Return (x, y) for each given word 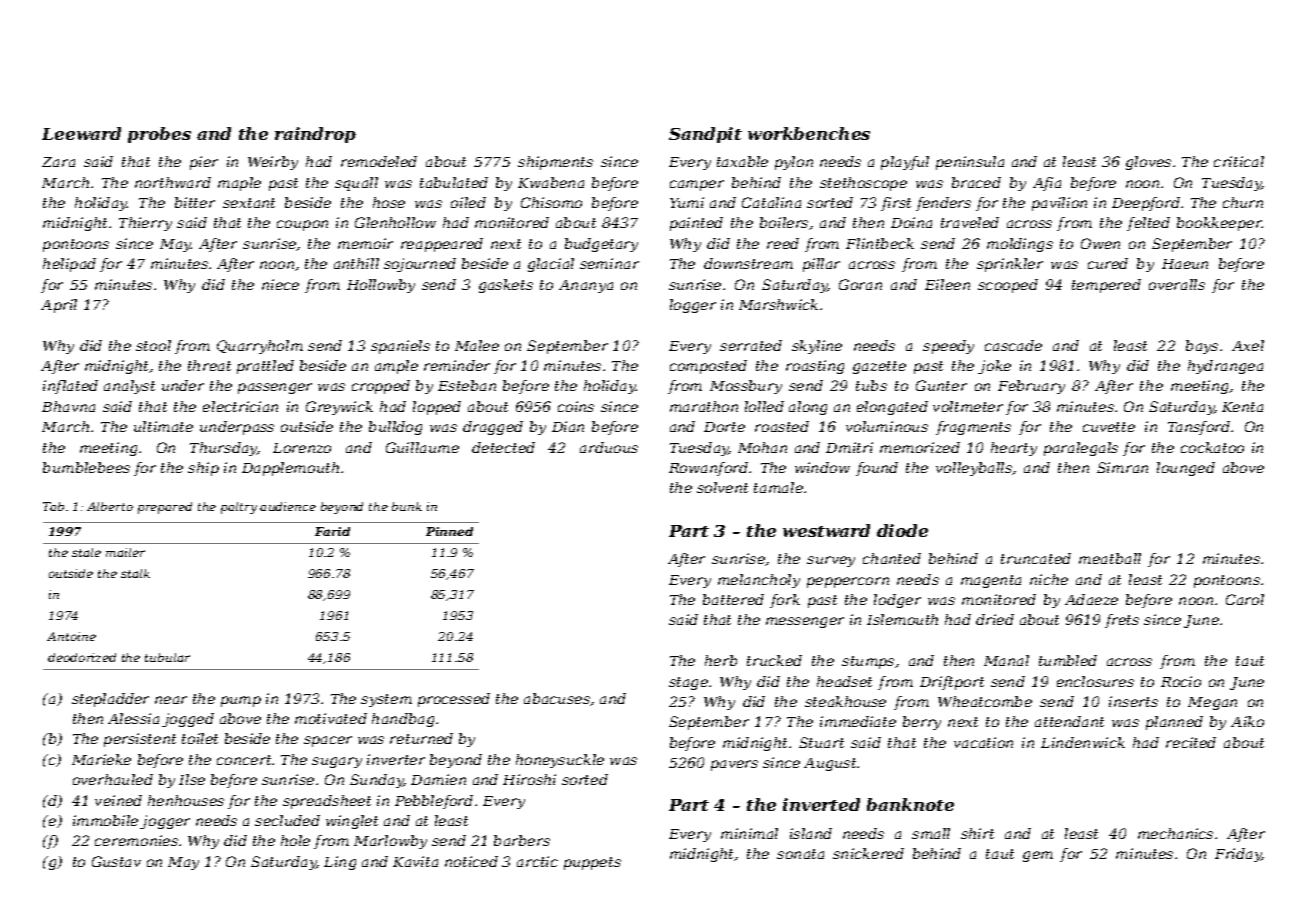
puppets (592, 863)
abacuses (557, 698)
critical (1239, 161)
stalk (135, 573)
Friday (1238, 855)
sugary (337, 762)
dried (995, 619)
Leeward (81, 133)
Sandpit (705, 135)
